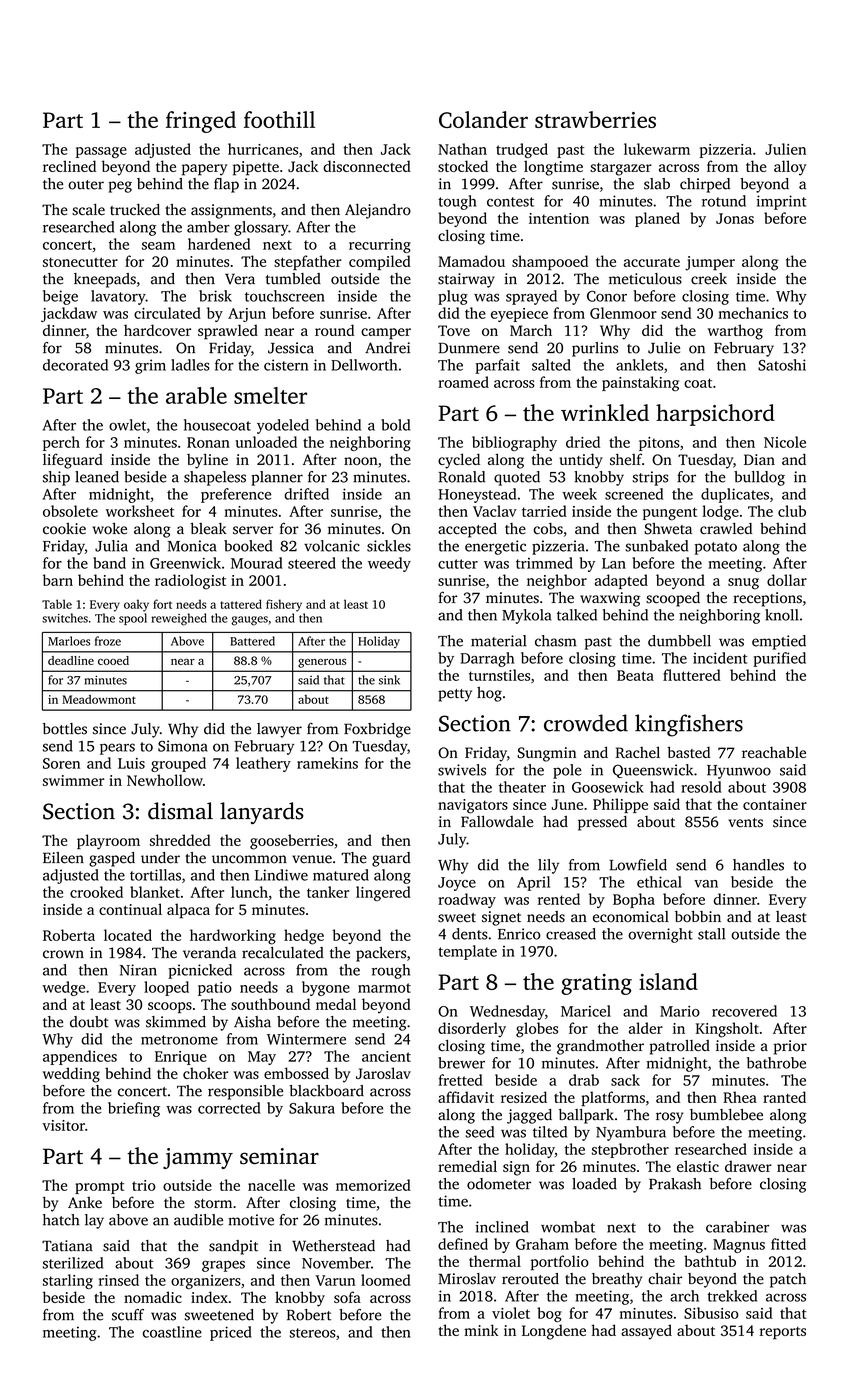 The height and width of the screenshot is (1400, 849). Describe the element at coordinates (455, 695) in the screenshot. I see `petty` at that location.
